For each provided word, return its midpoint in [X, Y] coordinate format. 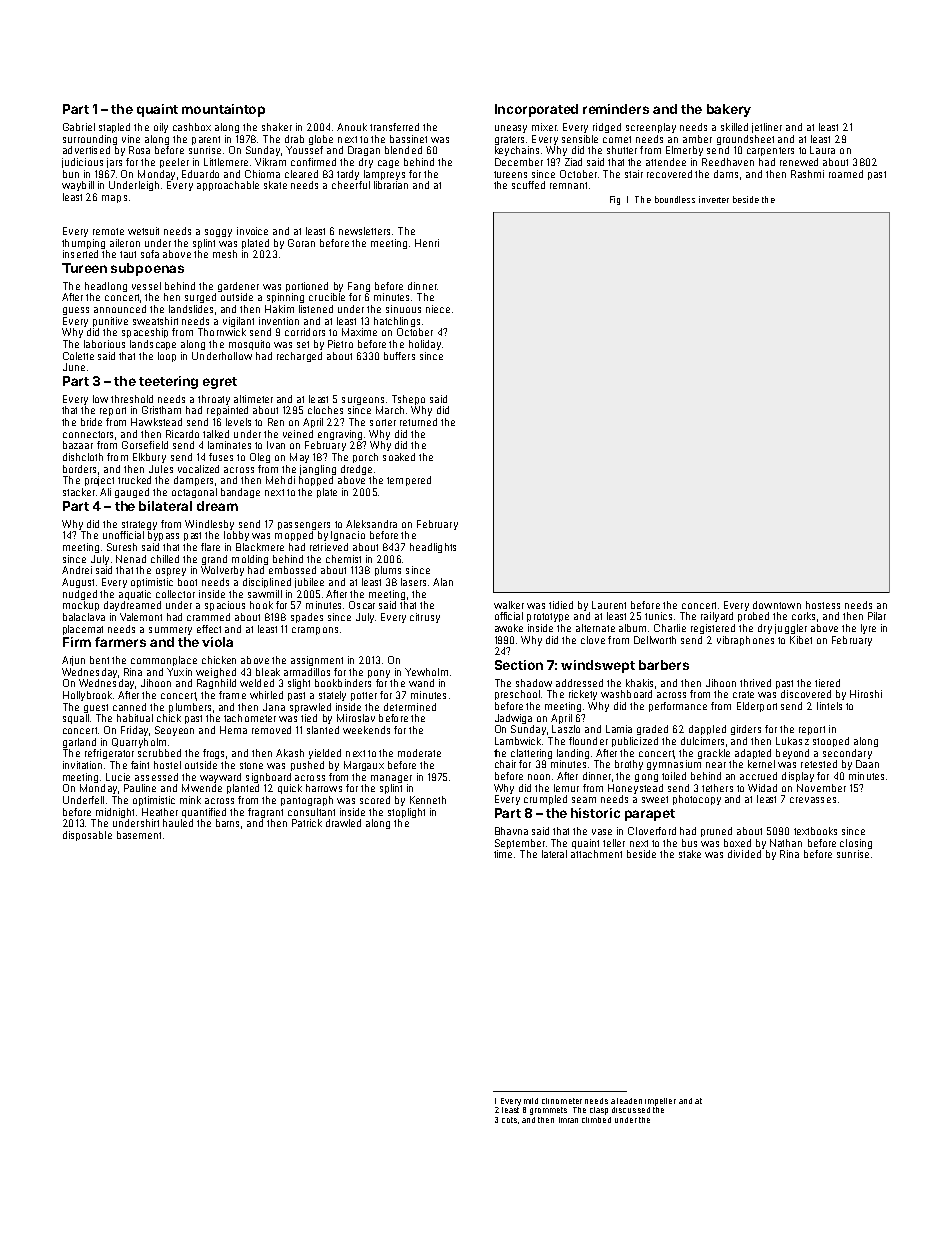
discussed [631, 1110]
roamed [846, 174]
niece [438, 309]
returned [418, 422]
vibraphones [745, 641]
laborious [104, 344]
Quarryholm [139, 743]
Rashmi [807, 174]
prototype [548, 617]
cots [509, 1120]
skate [275, 185]
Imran [568, 1120]
